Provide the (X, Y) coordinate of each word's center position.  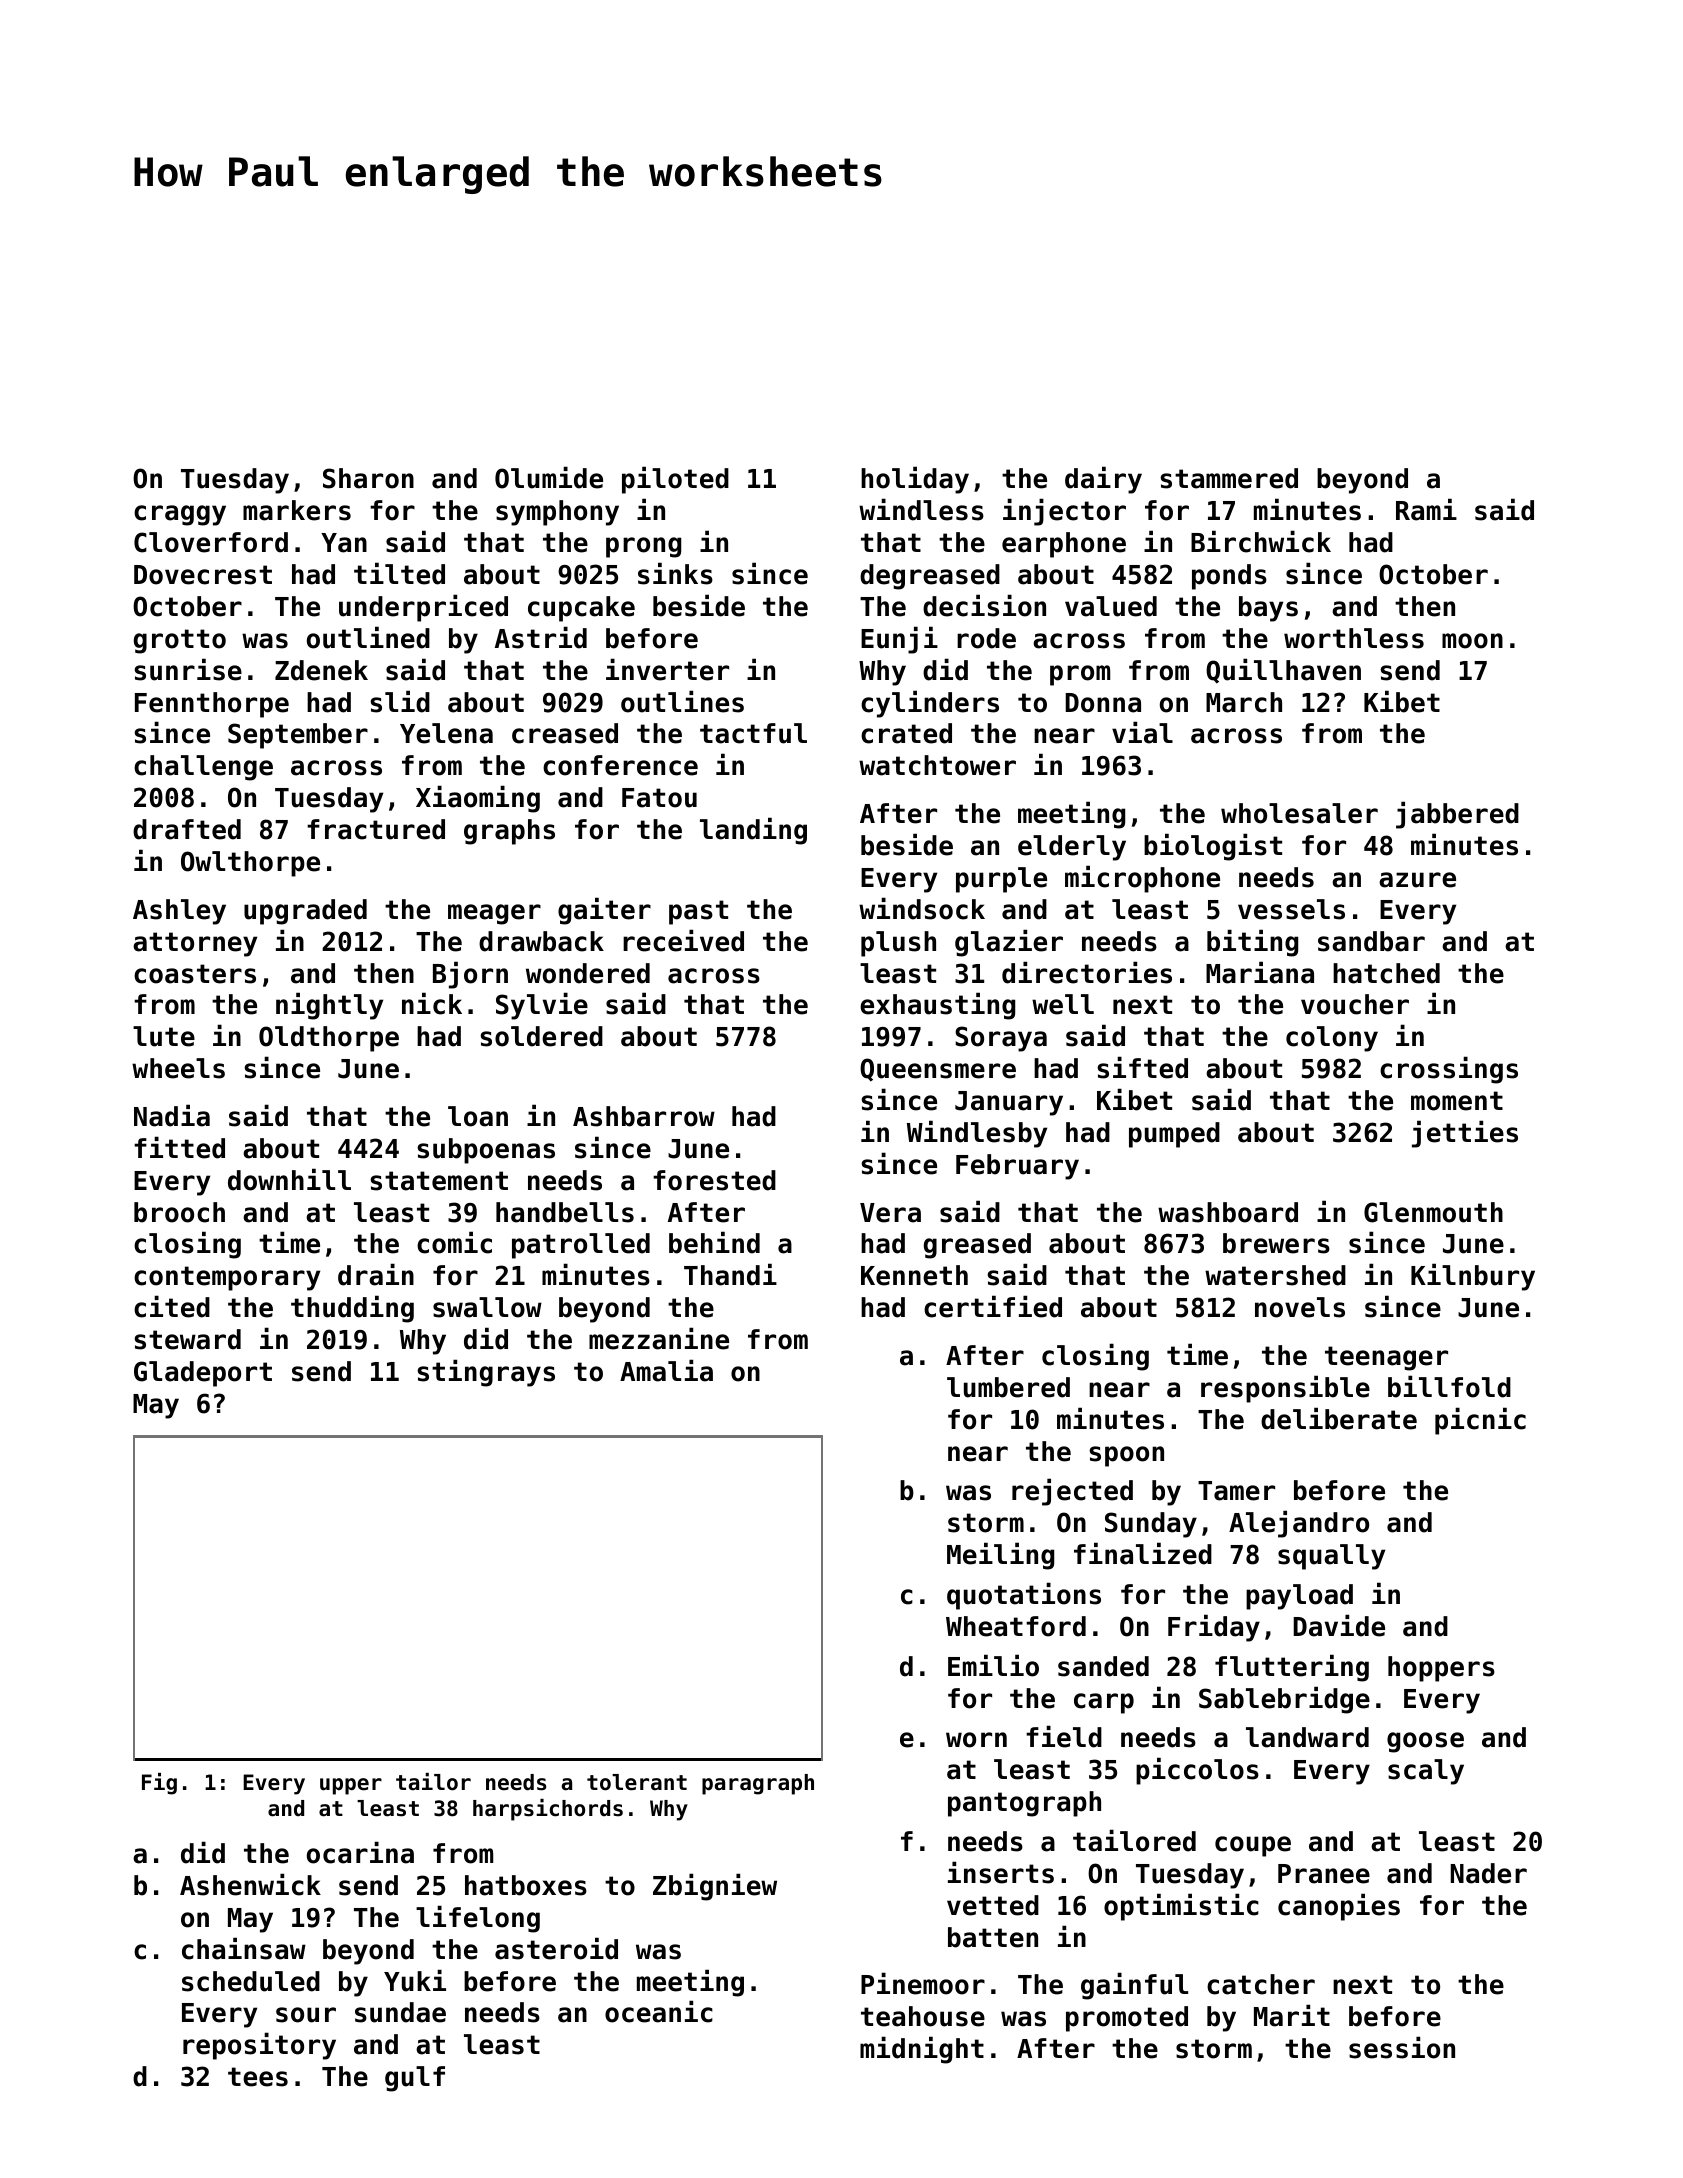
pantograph (1024, 1804)
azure (1417, 880)
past (698, 912)
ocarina (360, 1852)
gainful (1134, 1986)
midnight (922, 2050)
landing (753, 831)
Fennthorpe (212, 705)
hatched (1386, 973)
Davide (1339, 1625)
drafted (187, 829)
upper (351, 1786)
